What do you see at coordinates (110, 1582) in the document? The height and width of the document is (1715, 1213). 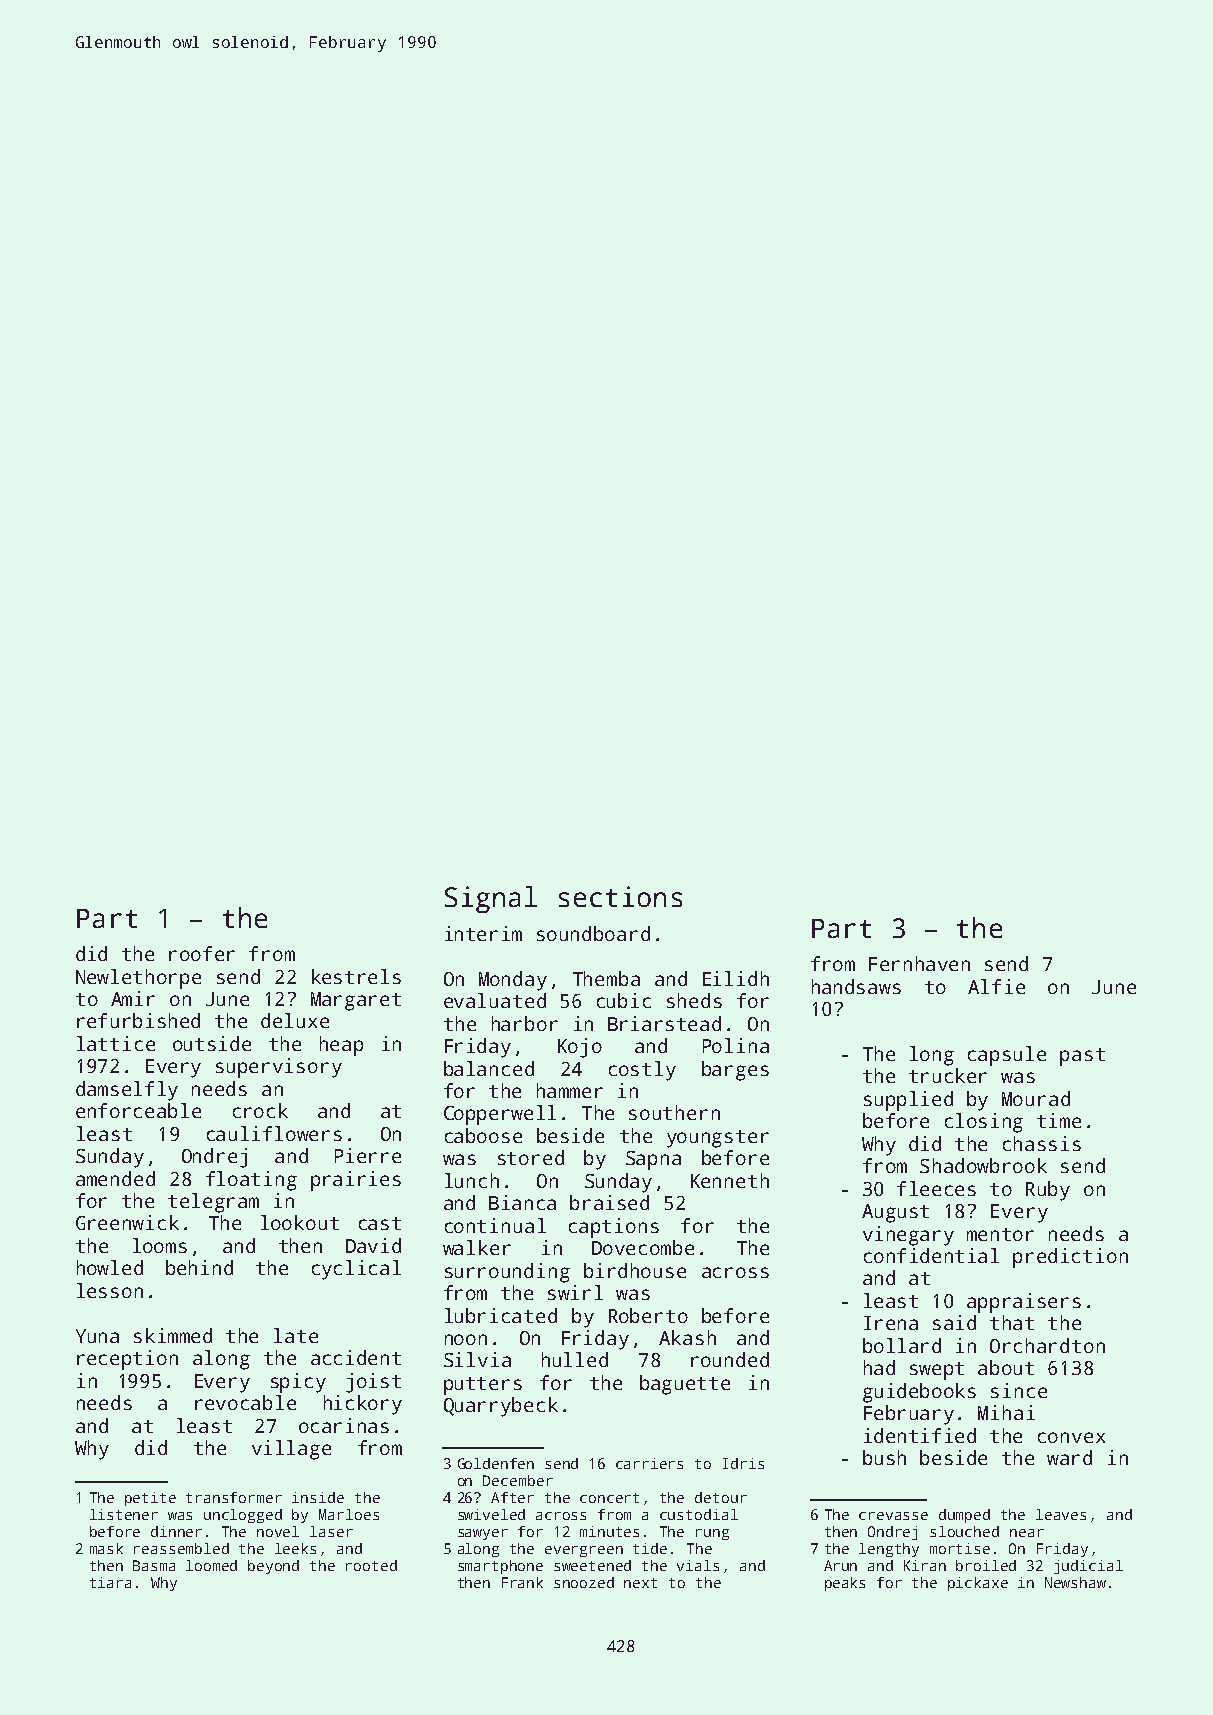 I see `tiara` at bounding box center [110, 1582].
